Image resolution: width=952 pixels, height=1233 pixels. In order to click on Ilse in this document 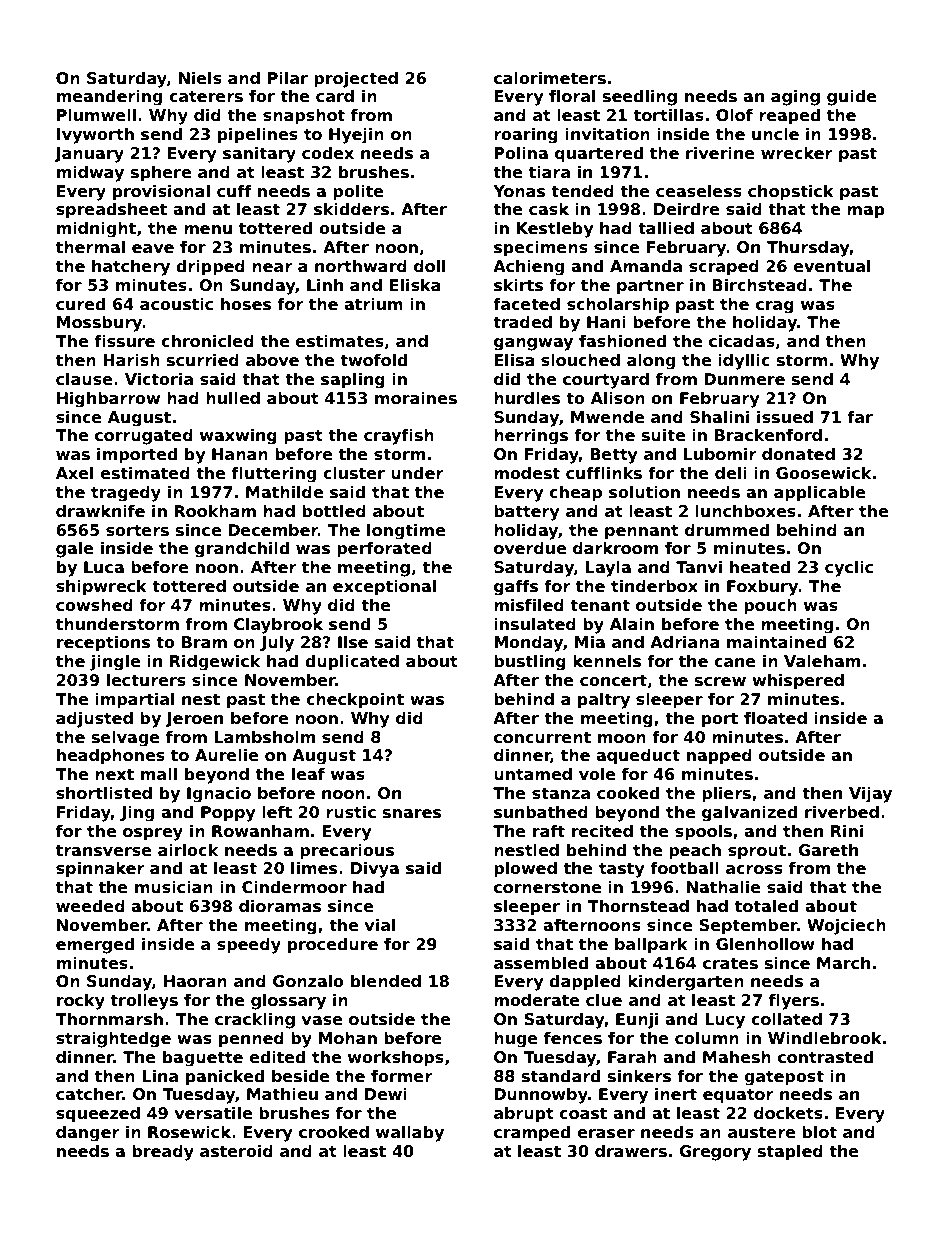, I will do `click(353, 642)`.
